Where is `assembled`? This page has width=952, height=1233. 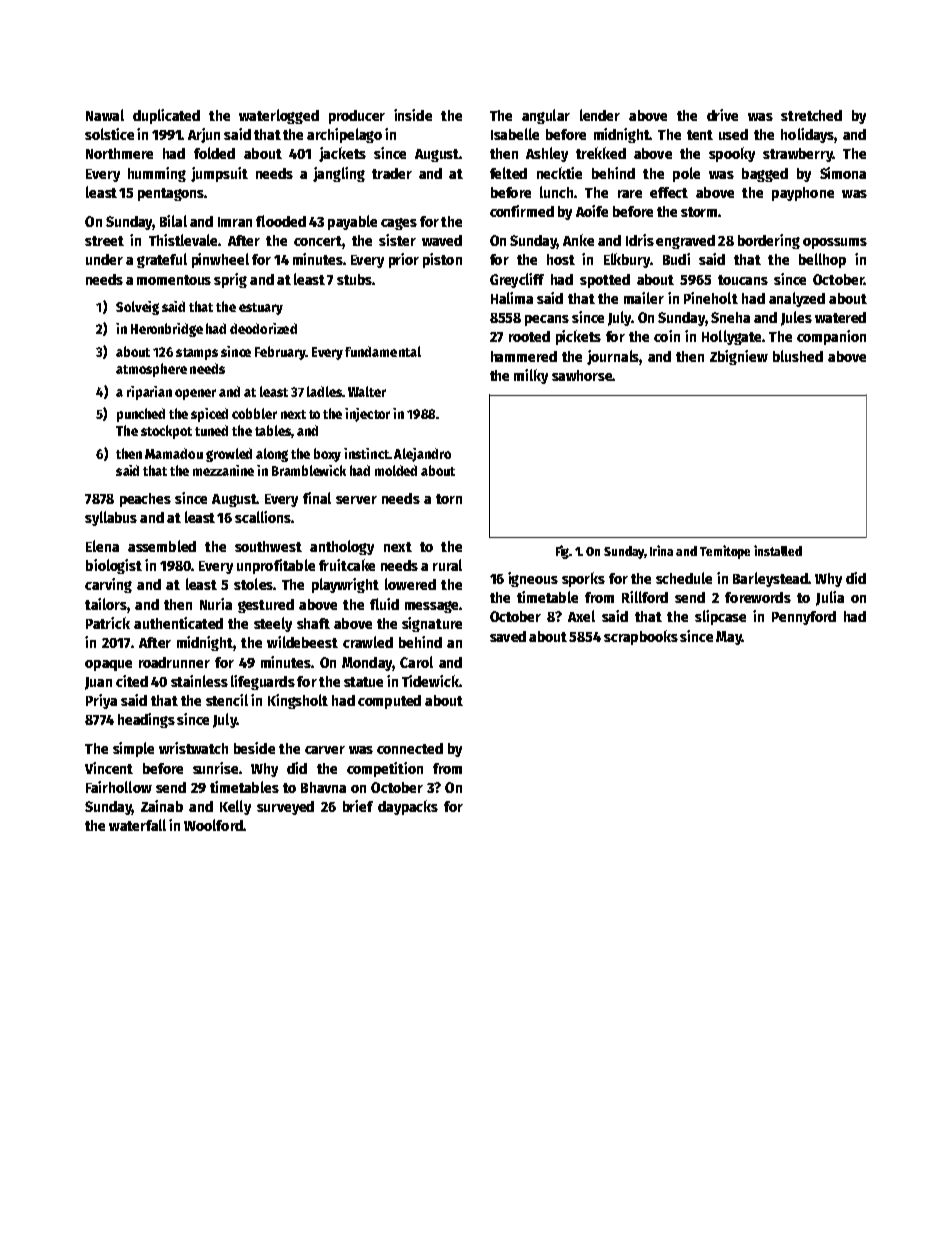
assembled is located at coordinates (162, 546).
